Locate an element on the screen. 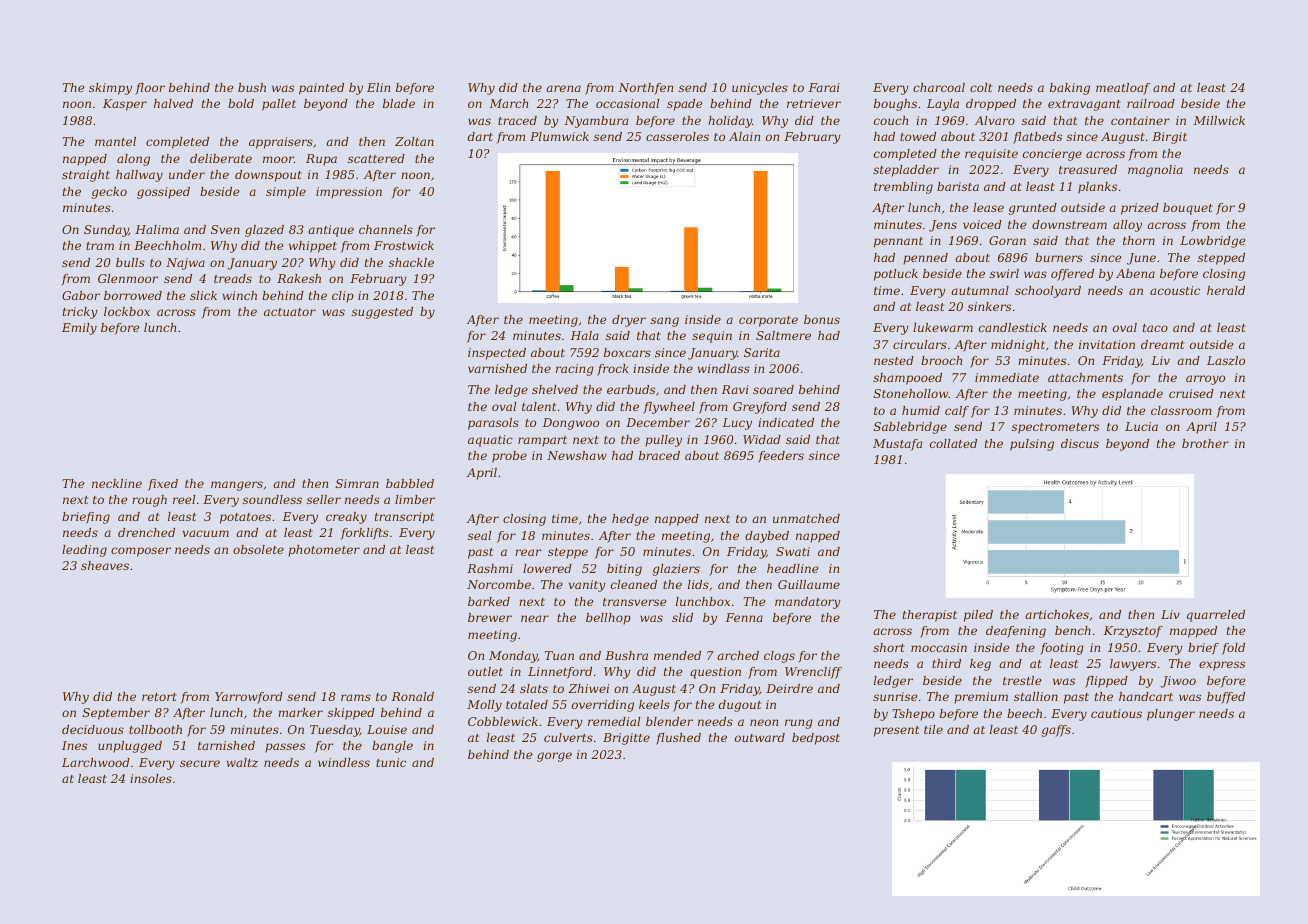  windlass is located at coordinates (724, 368).
